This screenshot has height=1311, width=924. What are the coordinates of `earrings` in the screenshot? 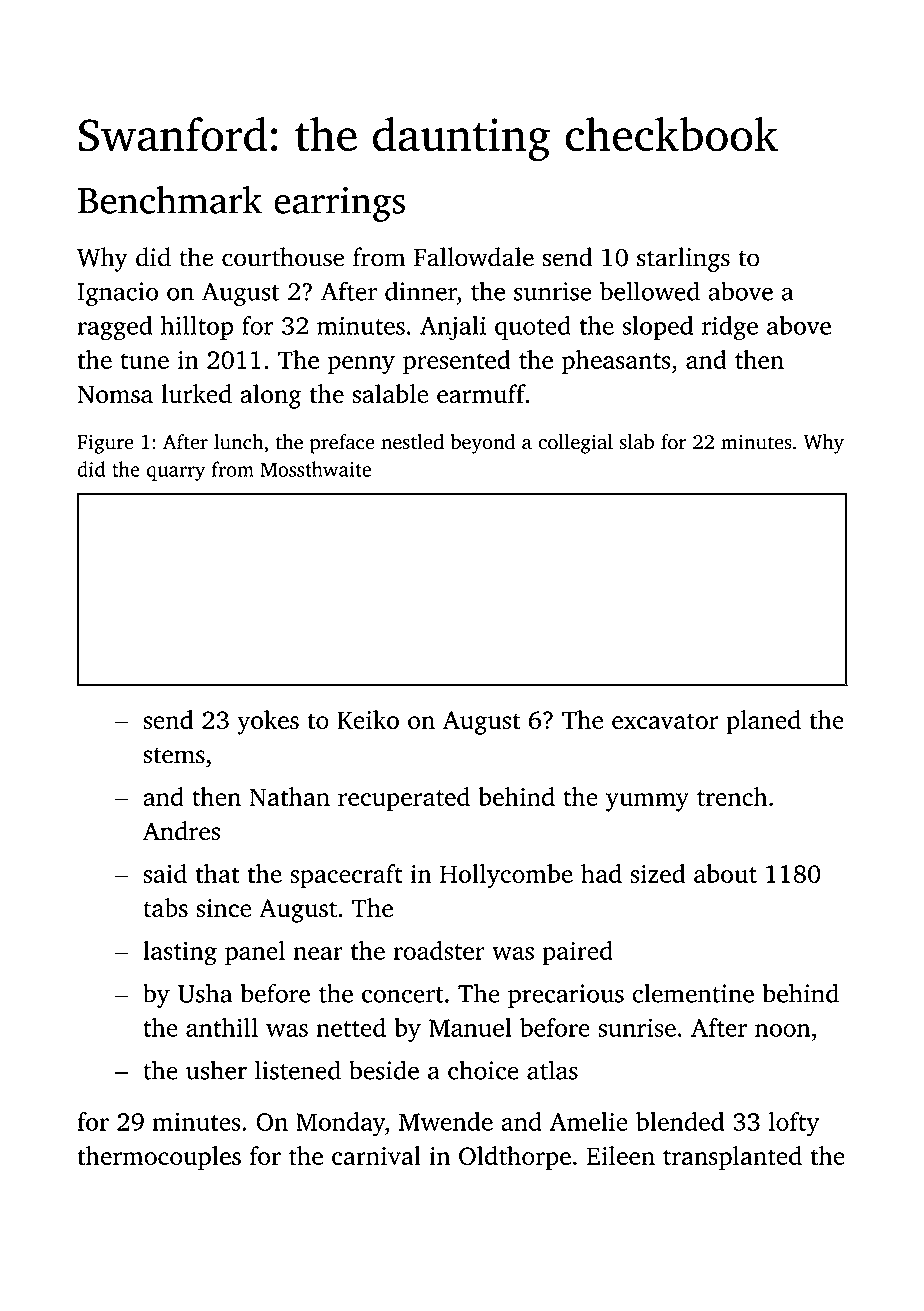 It's located at (339, 204).
